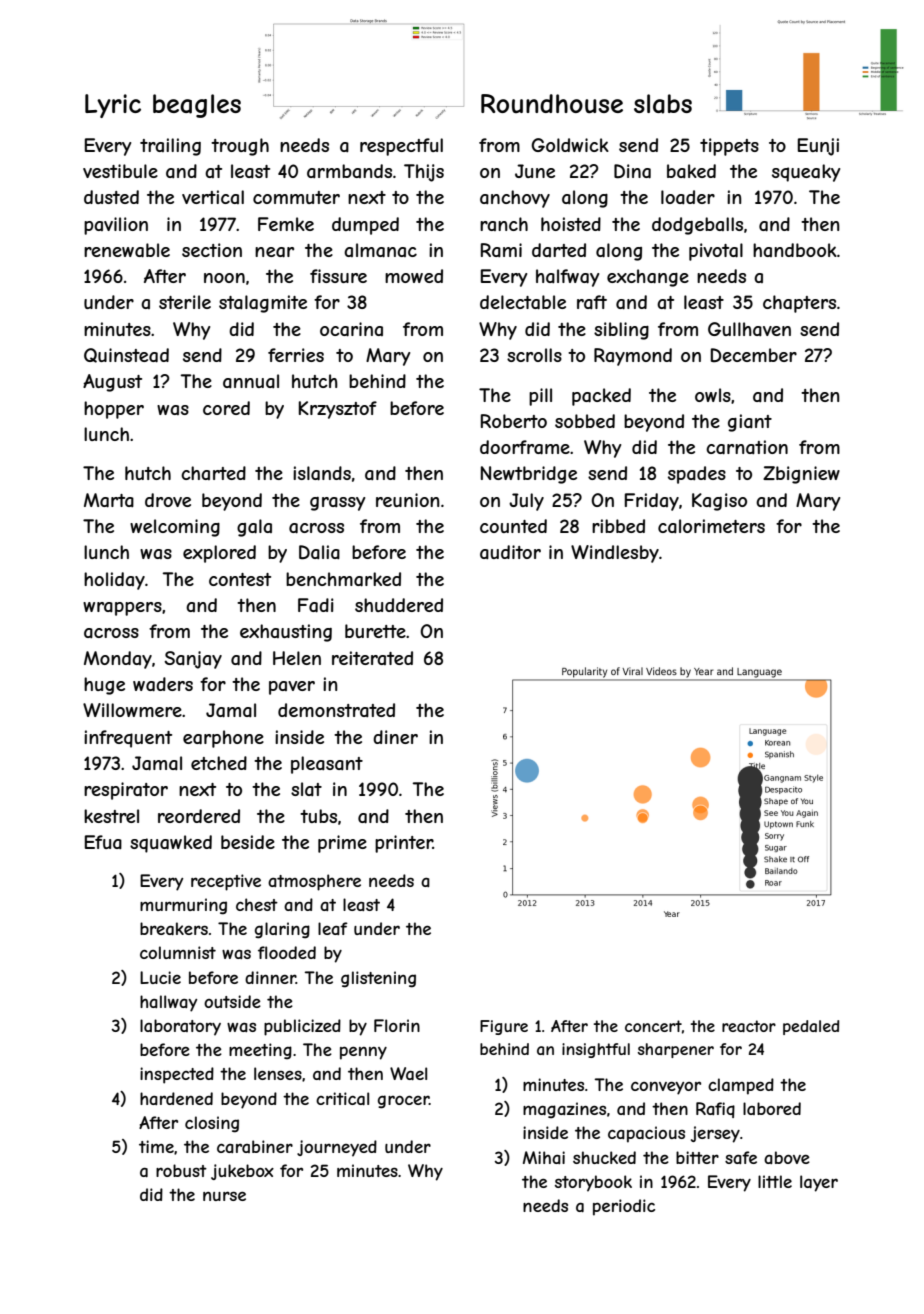 This image has height=1314, width=924. I want to click on diner, so click(395, 737).
